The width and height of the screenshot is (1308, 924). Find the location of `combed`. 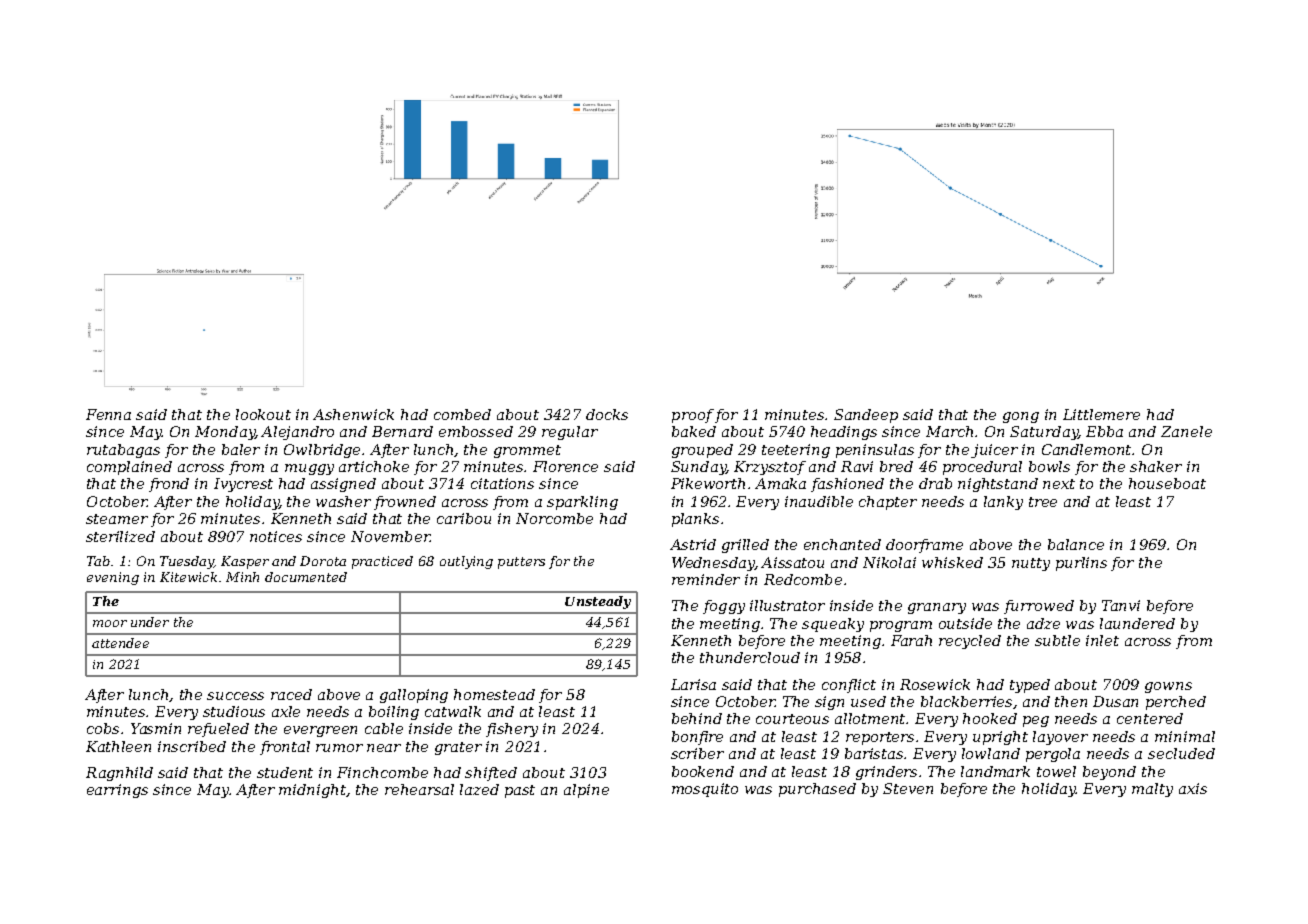

combed is located at coordinates (462, 414).
